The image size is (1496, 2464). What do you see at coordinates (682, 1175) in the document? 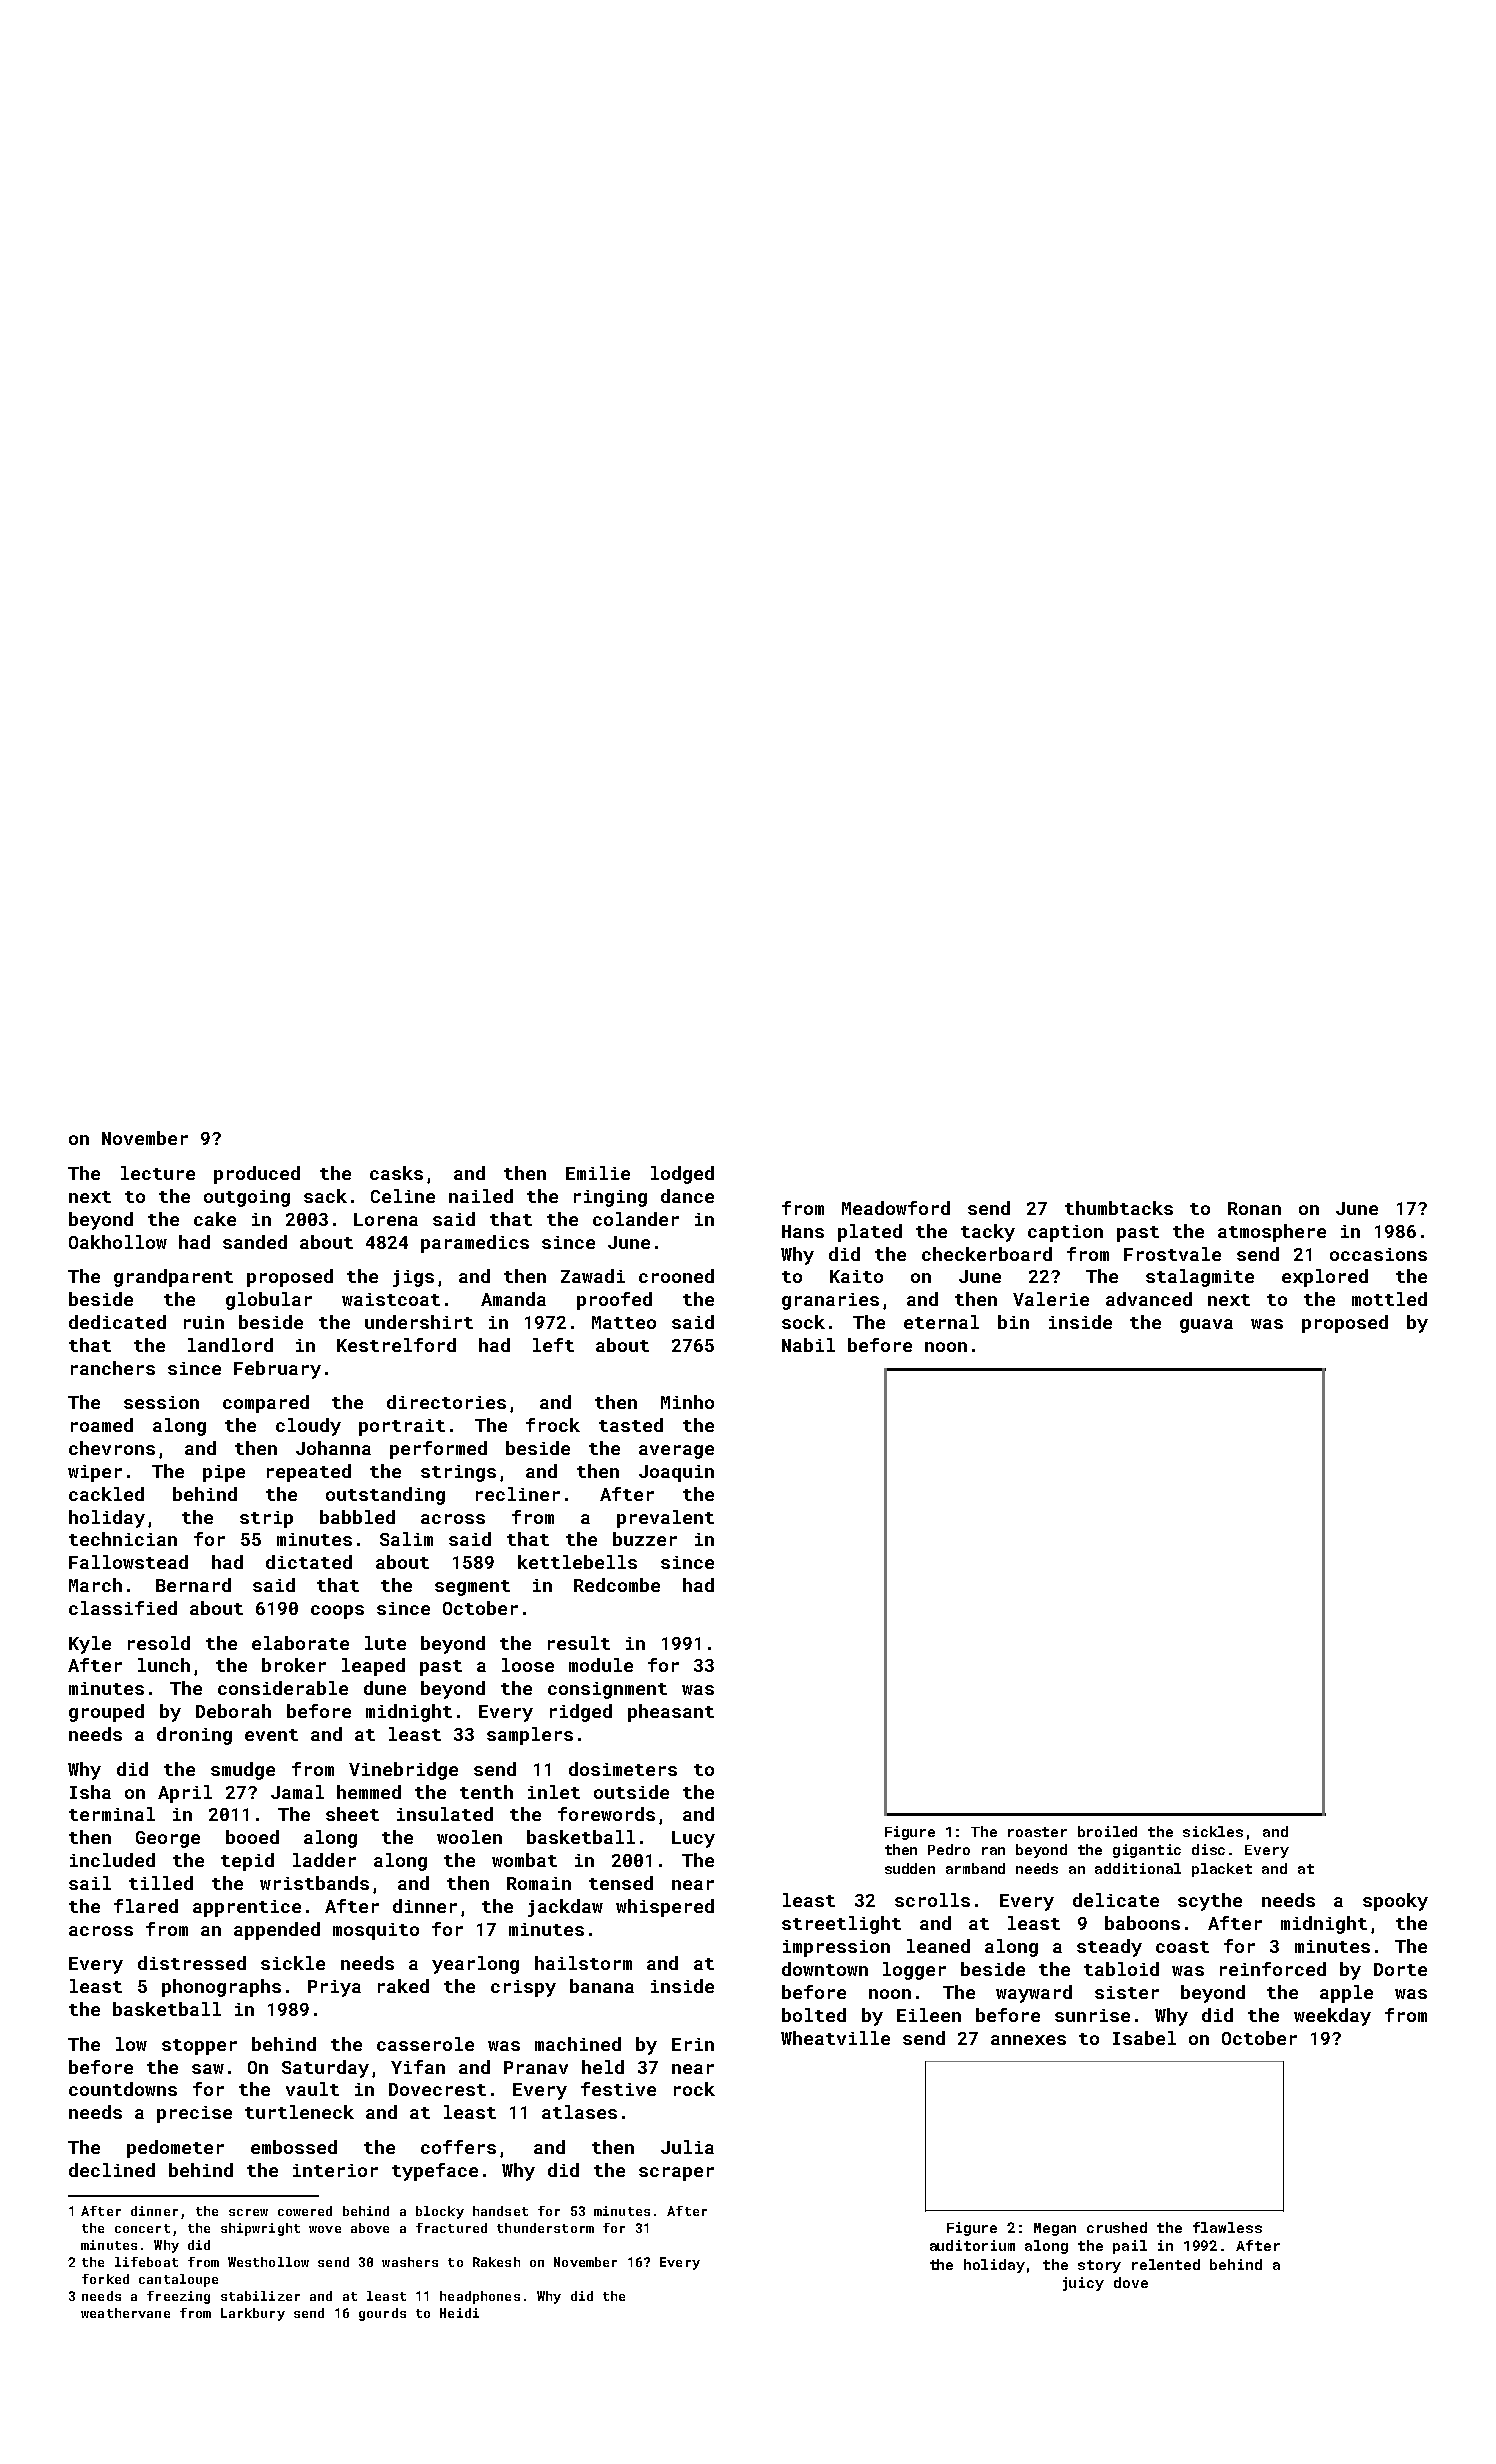
I see `lodged` at bounding box center [682, 1175].
